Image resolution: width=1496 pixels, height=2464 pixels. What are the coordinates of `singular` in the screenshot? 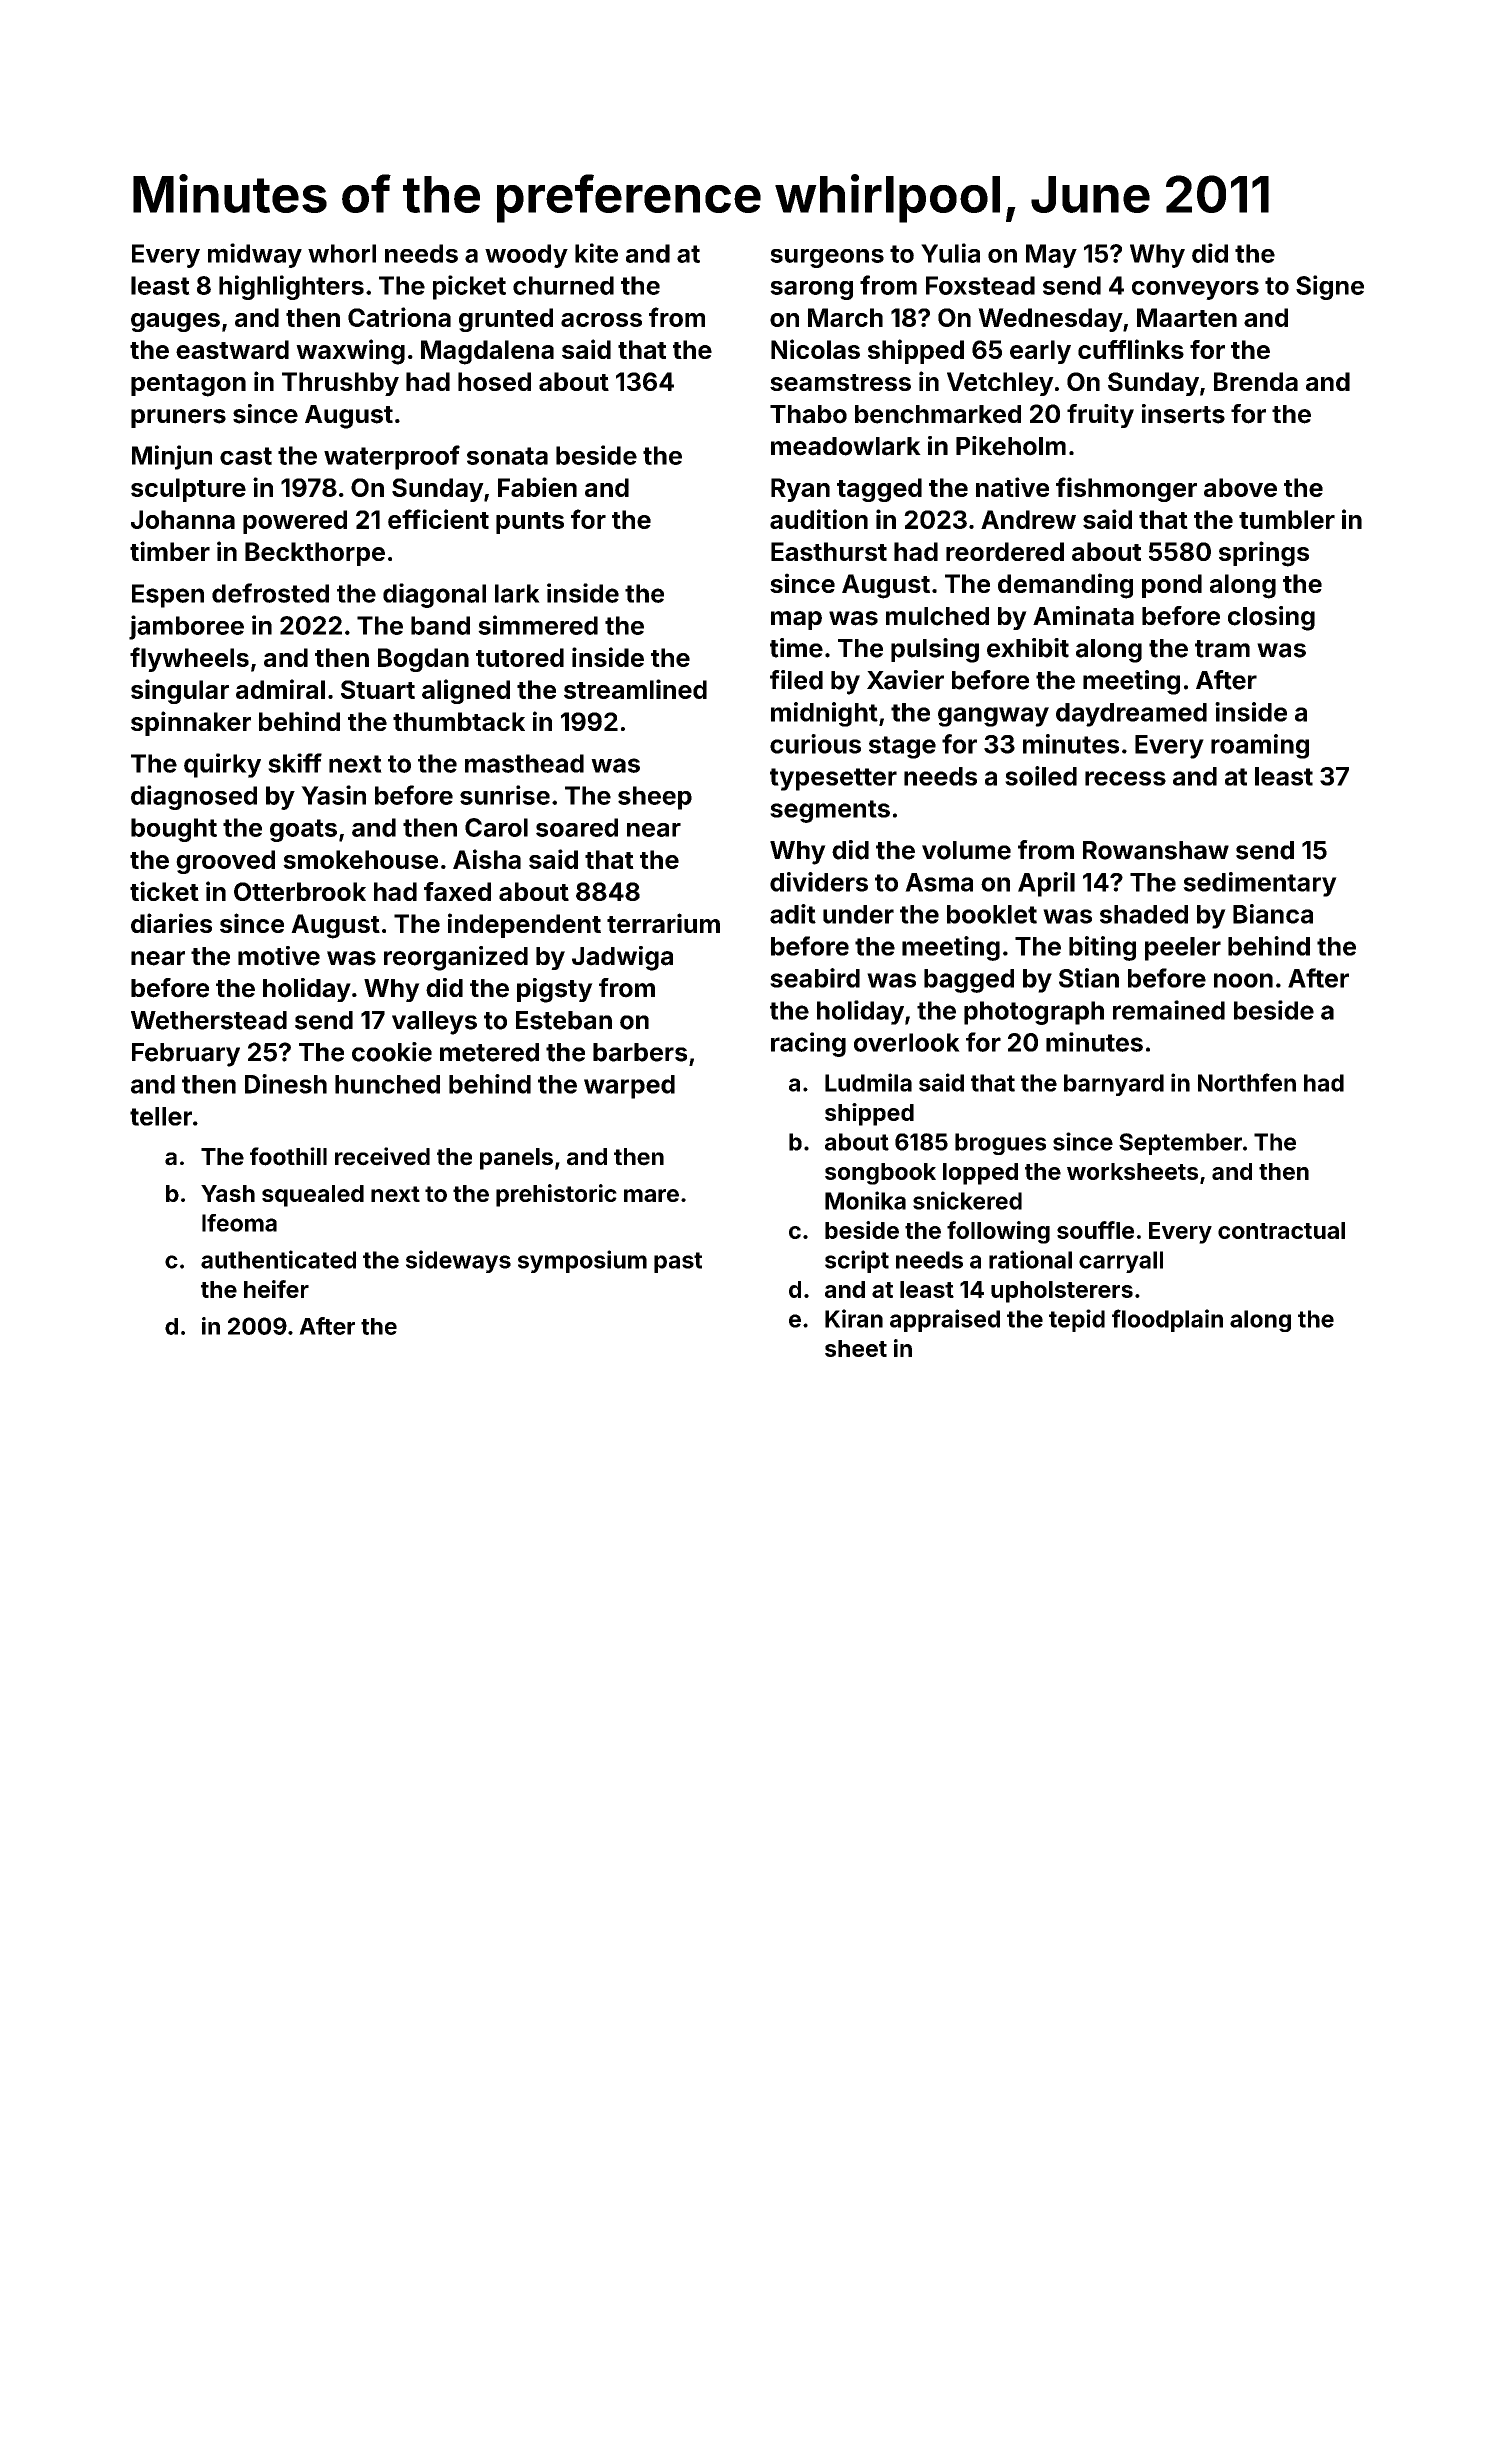 It's located at (180, 691).
